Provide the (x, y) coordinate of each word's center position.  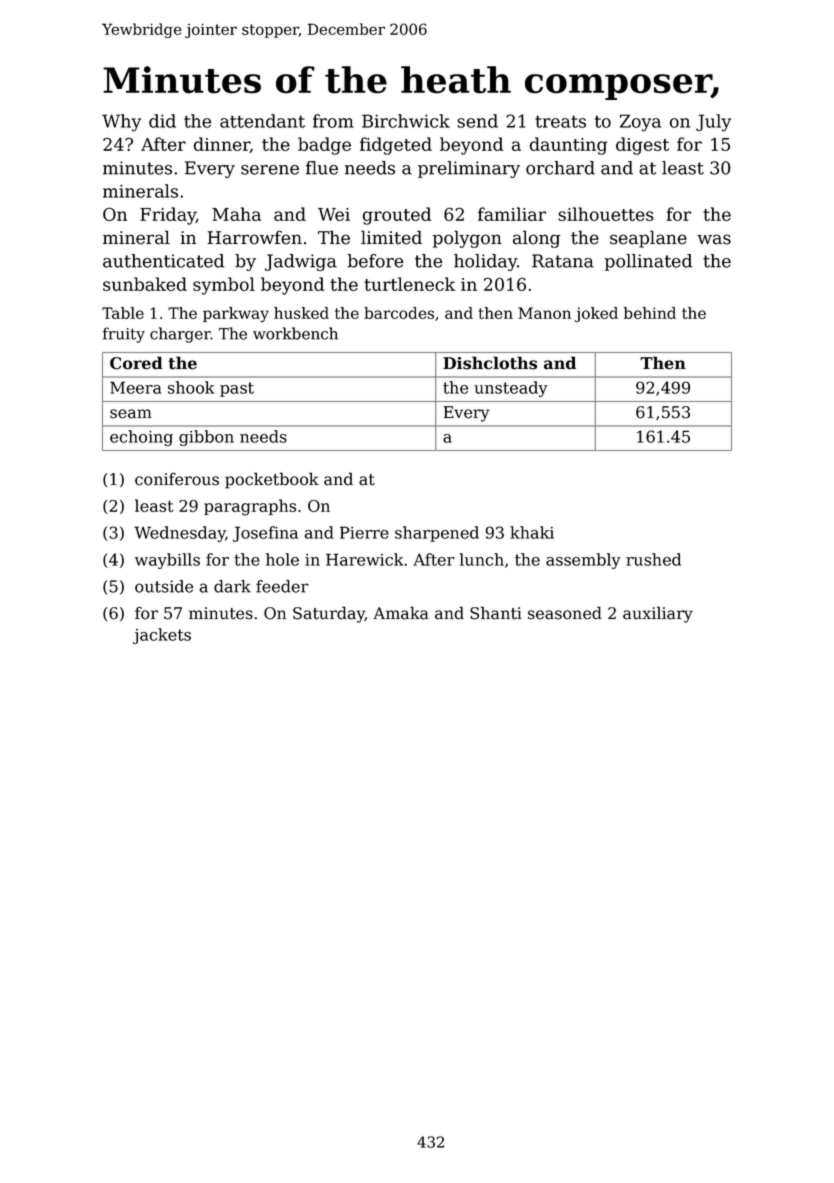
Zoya (640, 123)
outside (164, 586)
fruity (124, 335)
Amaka (401, 613)
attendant (262, 121)
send (477, 121)
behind (650, 313)
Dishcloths (490, 363)
